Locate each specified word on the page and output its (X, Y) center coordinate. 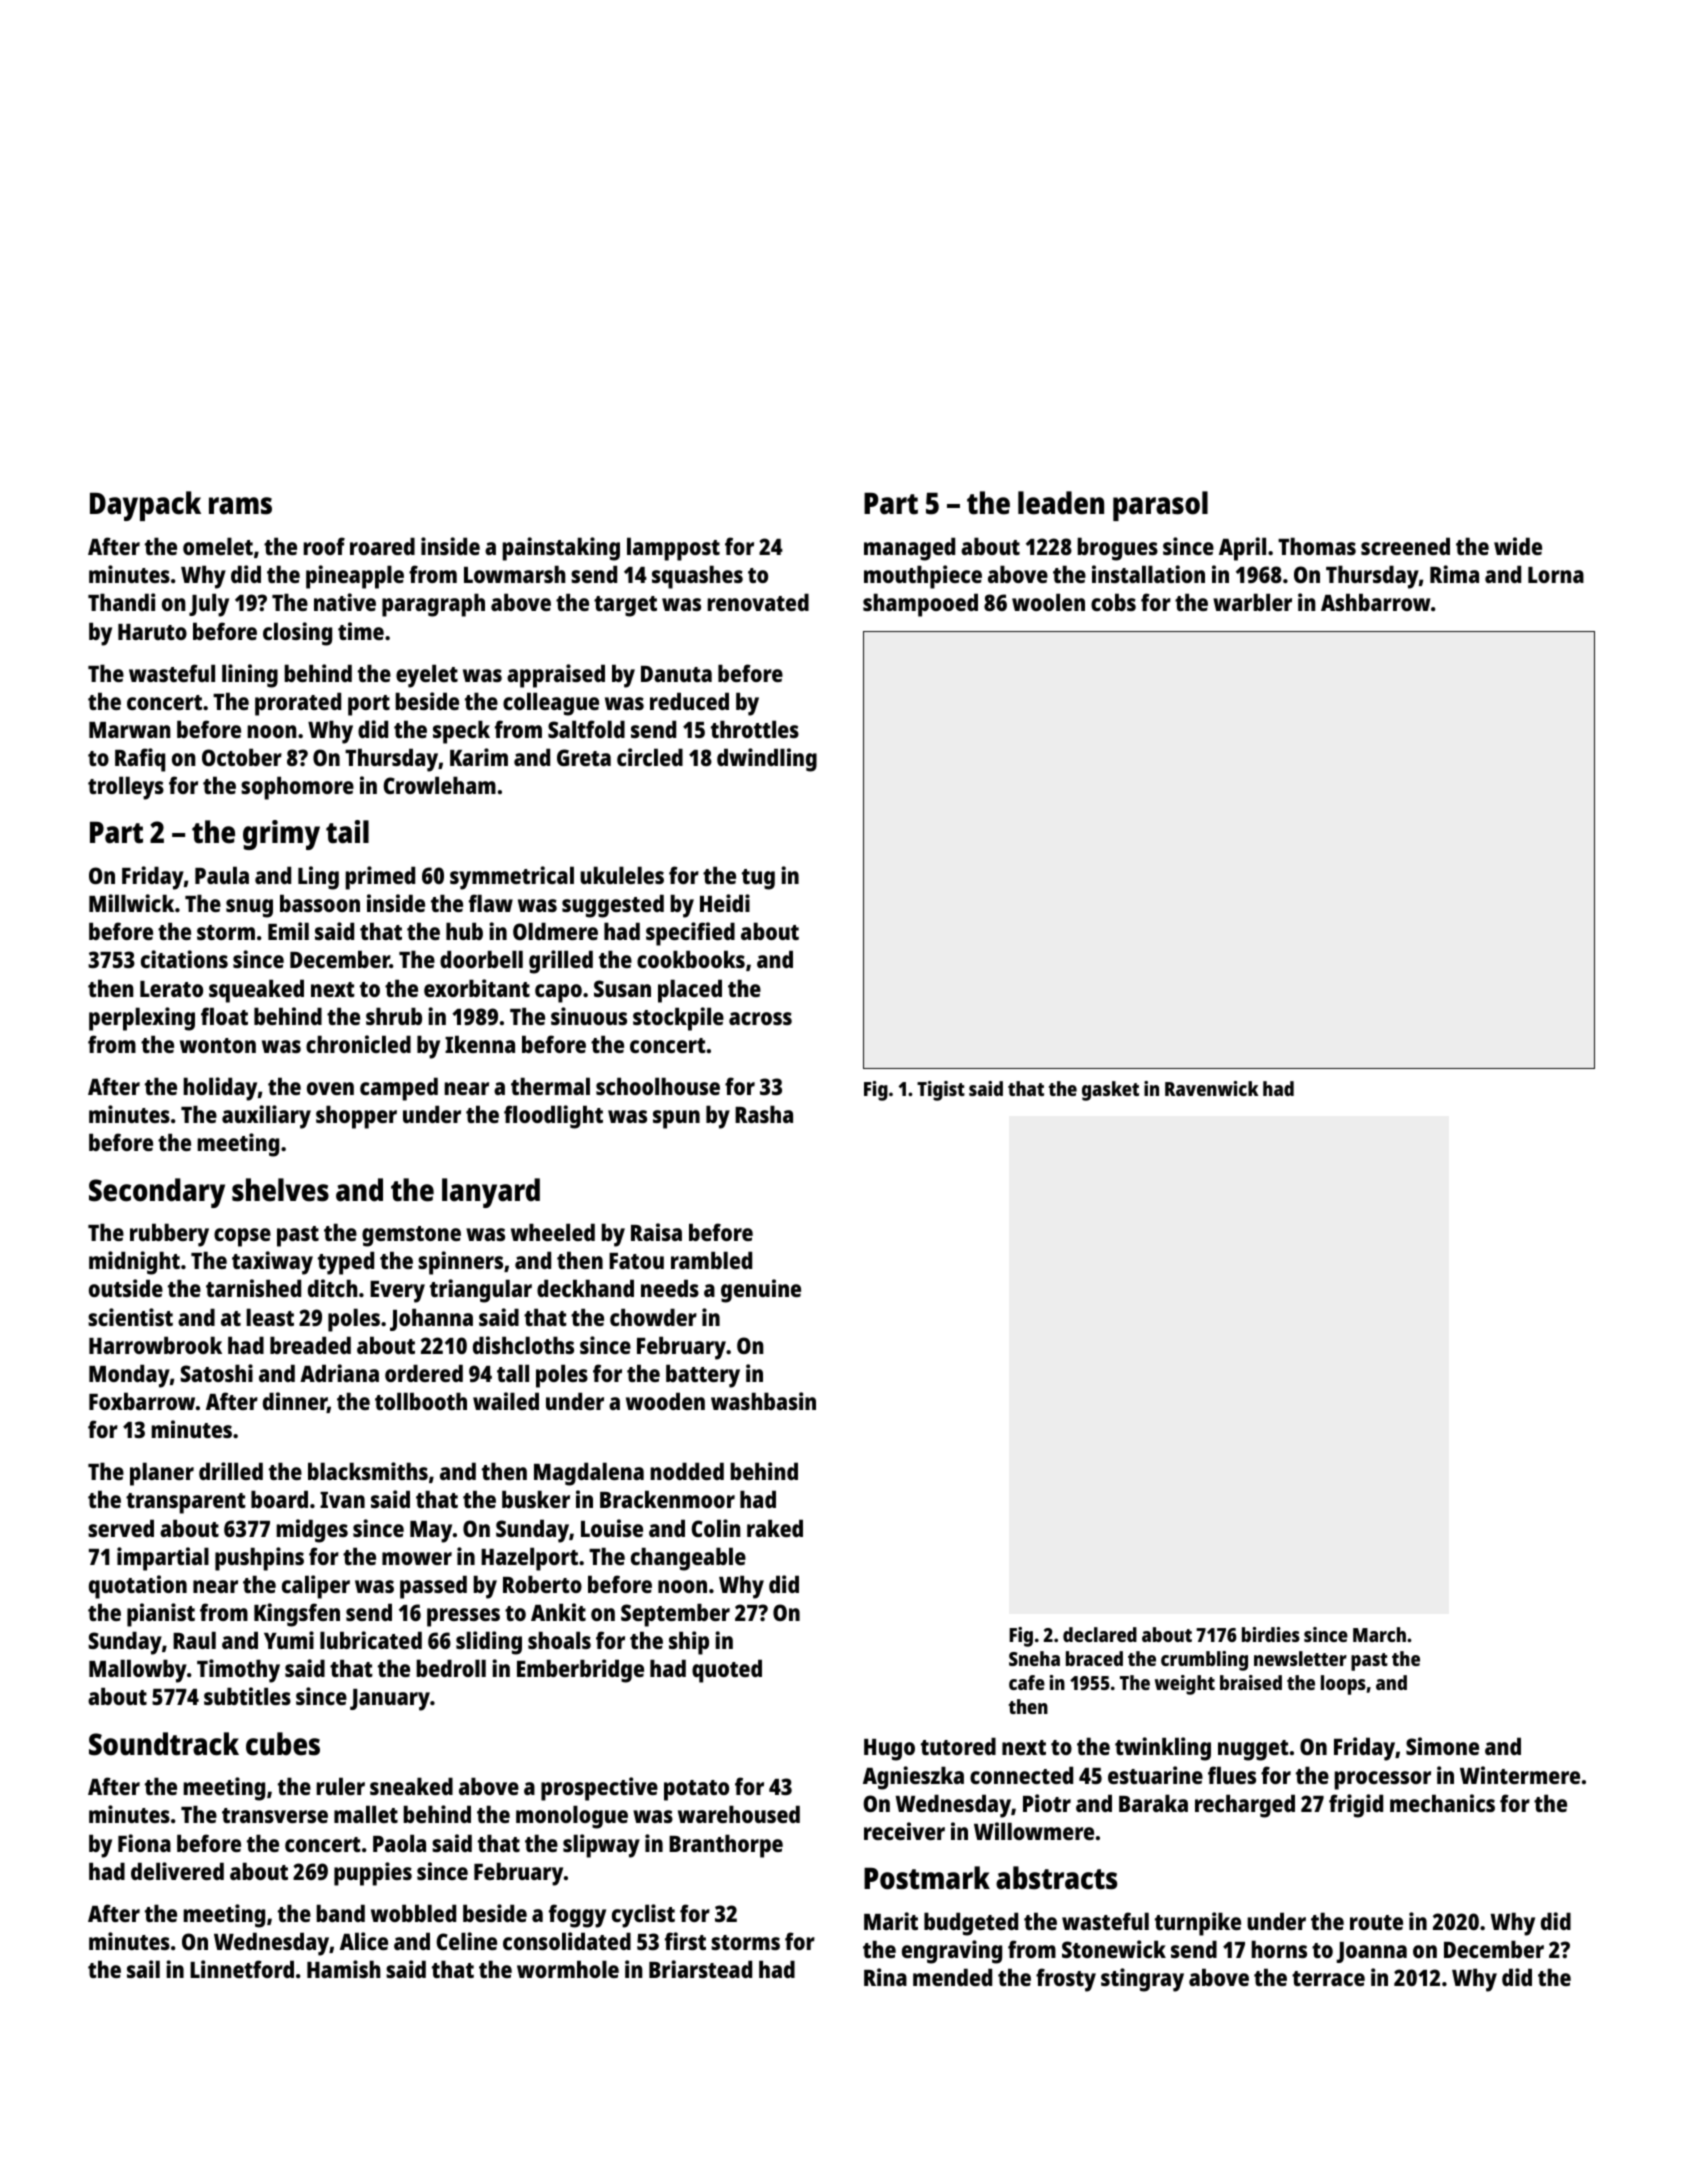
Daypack (145, 506)
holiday (220, 1089)
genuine (761, 1291)
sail (143, 1969)
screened (1405, 546)
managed (909, 549)
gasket (1110, 1091)
